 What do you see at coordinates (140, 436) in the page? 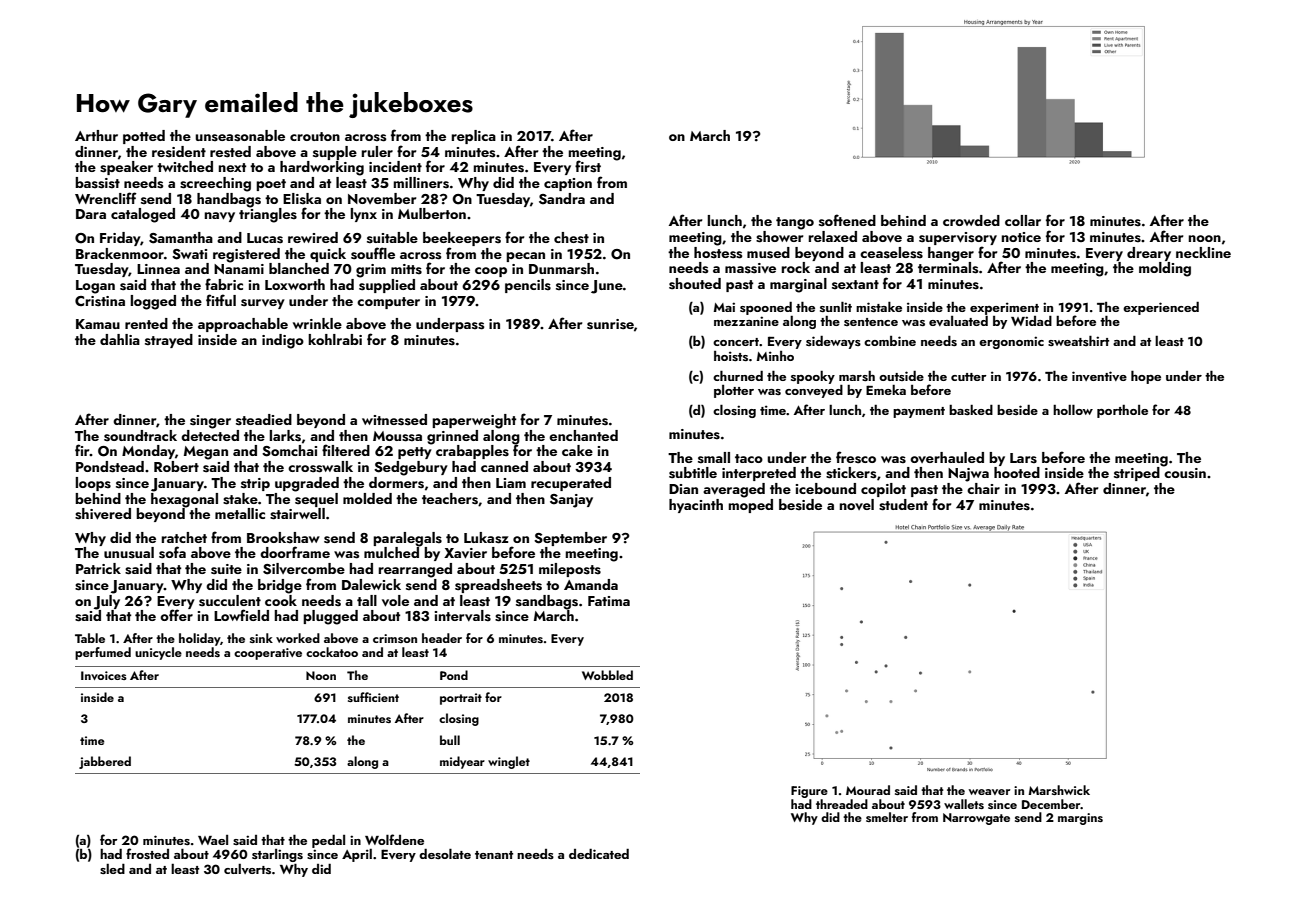
I see `soundtrack` at bounding box center [140, 436].
